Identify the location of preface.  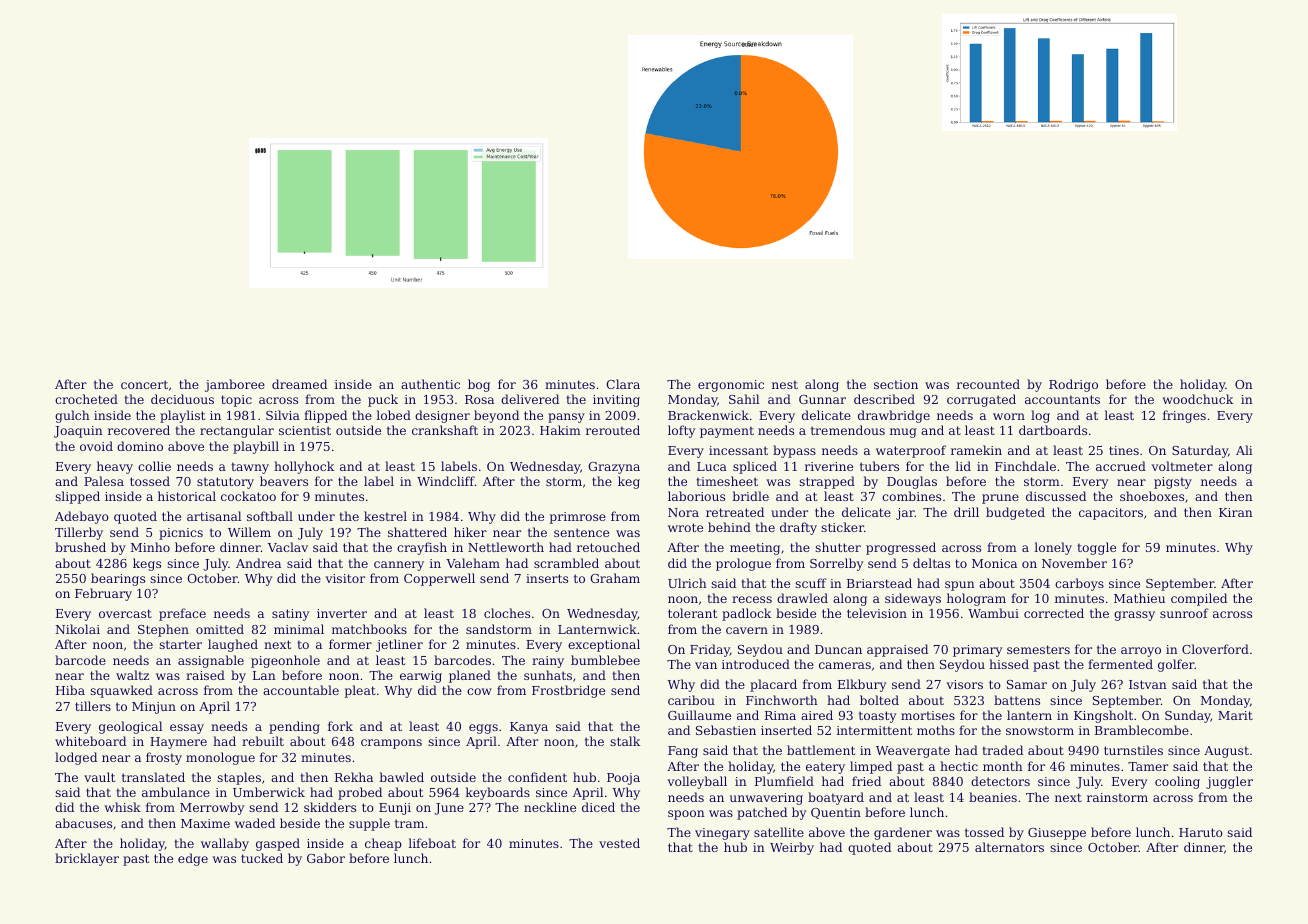
(182, 614).
